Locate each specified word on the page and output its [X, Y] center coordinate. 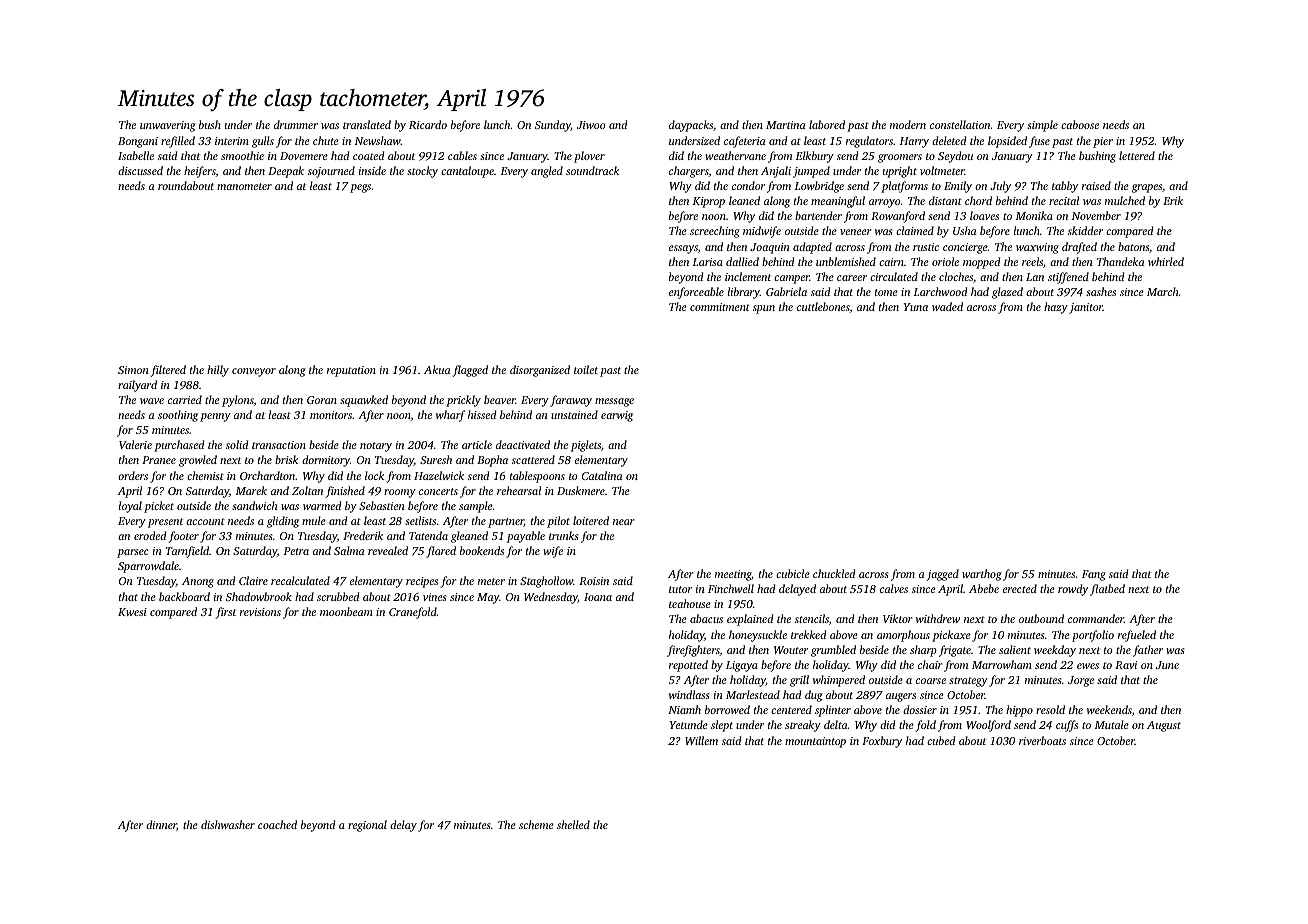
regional [367, 826]
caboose [1080, 124]
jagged [943, 575]
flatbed [1107, 590]
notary [376, 447]
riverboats [1042, 740]
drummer [296, 124]
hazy [1056, 308]
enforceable [696, 293]
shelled [573, 824]
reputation [351, 371]
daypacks [691, 126]
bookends [482, 550]
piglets [586, 446]
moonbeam [346, 611]
